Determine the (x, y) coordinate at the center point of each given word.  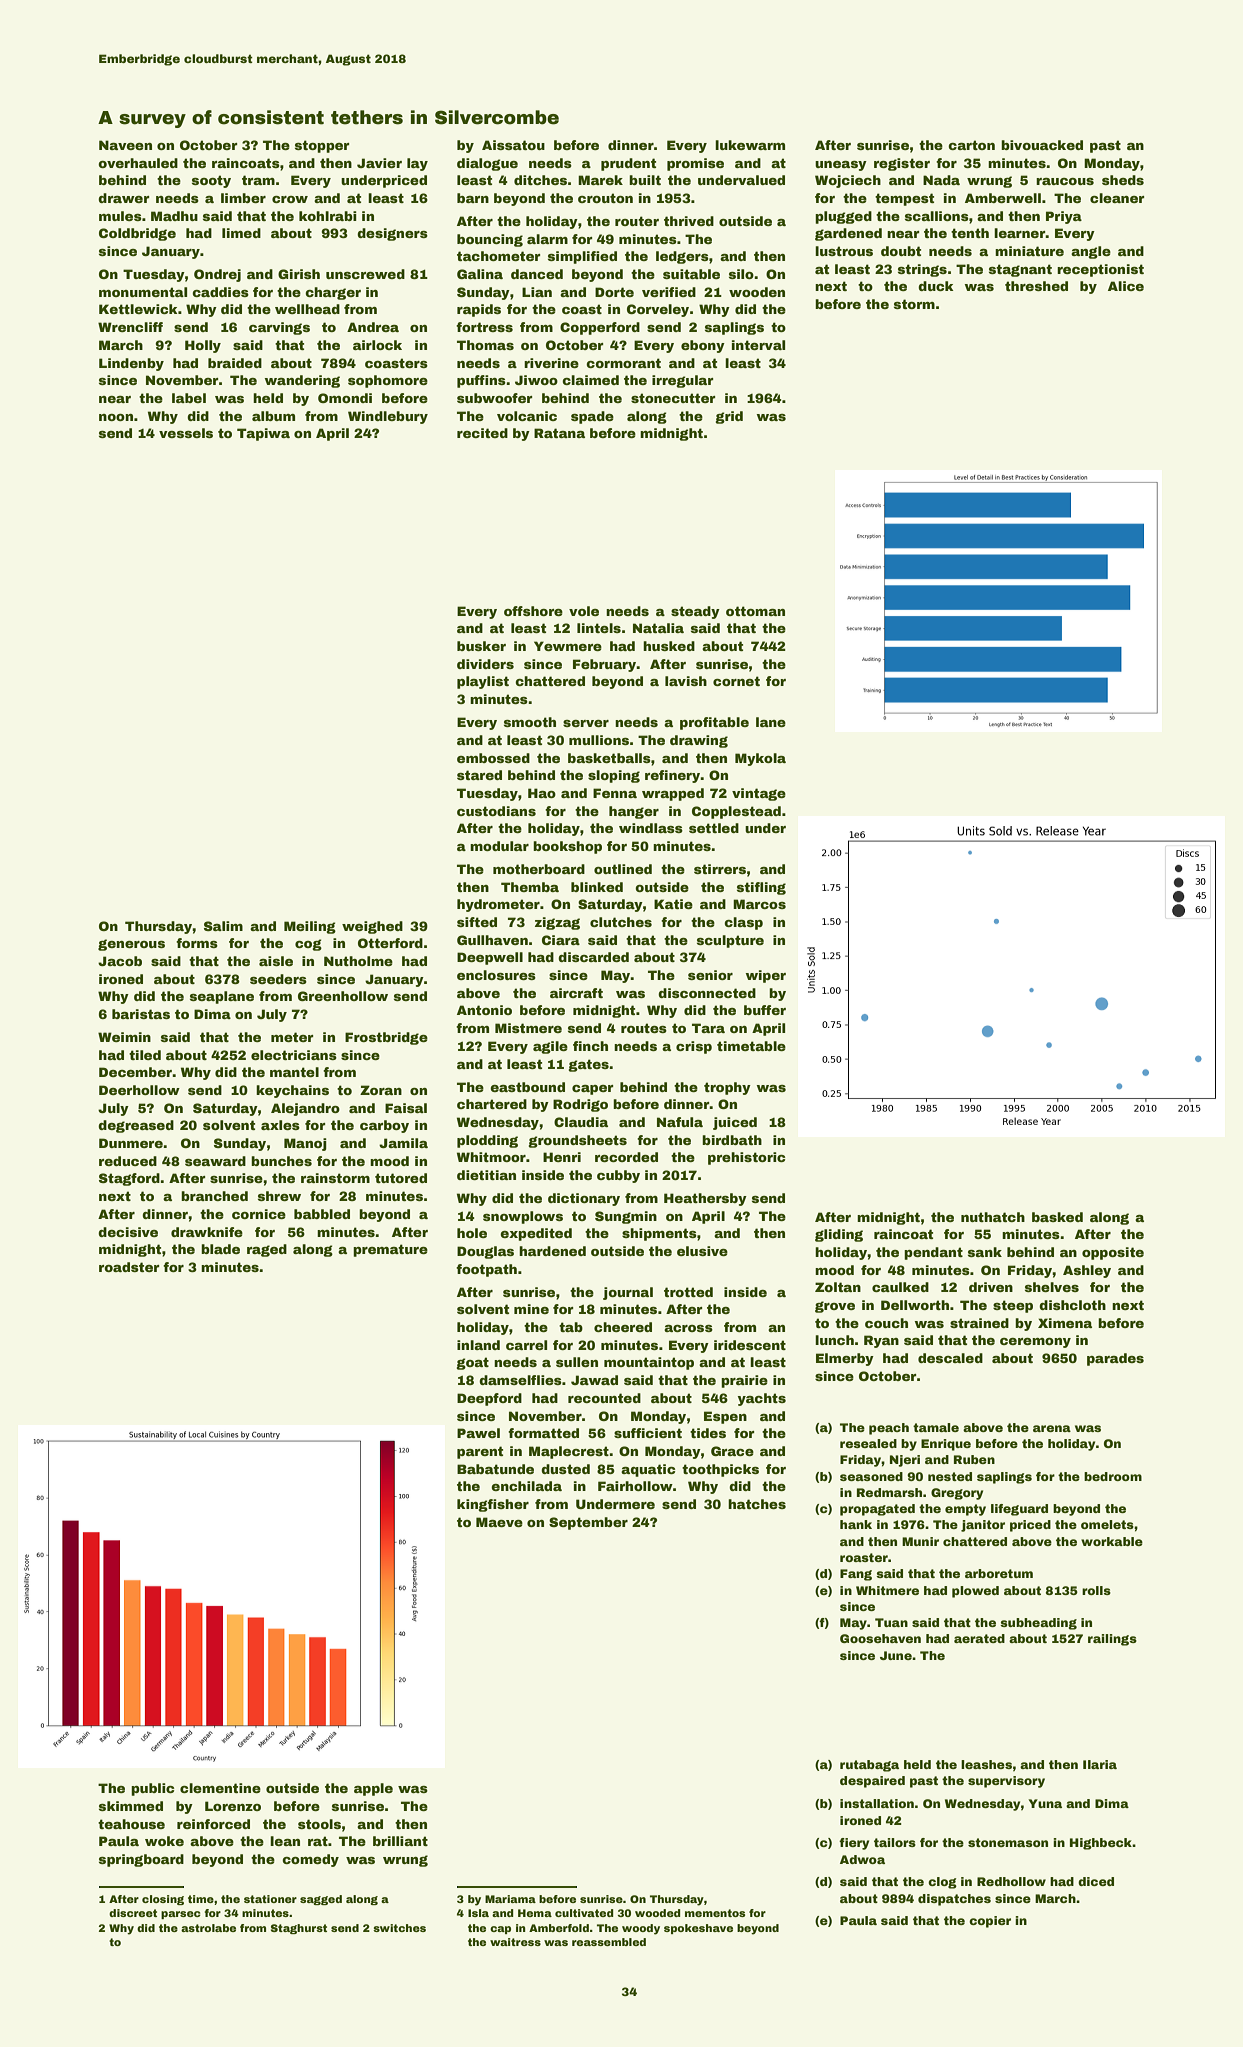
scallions (937, 216)
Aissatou (513, 145)
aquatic (648, 1470)
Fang (856, 1575)
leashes (986, 1764)
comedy (310, 1860)
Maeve (499, 1522)
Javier (379, 163)
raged (267, 1250)
